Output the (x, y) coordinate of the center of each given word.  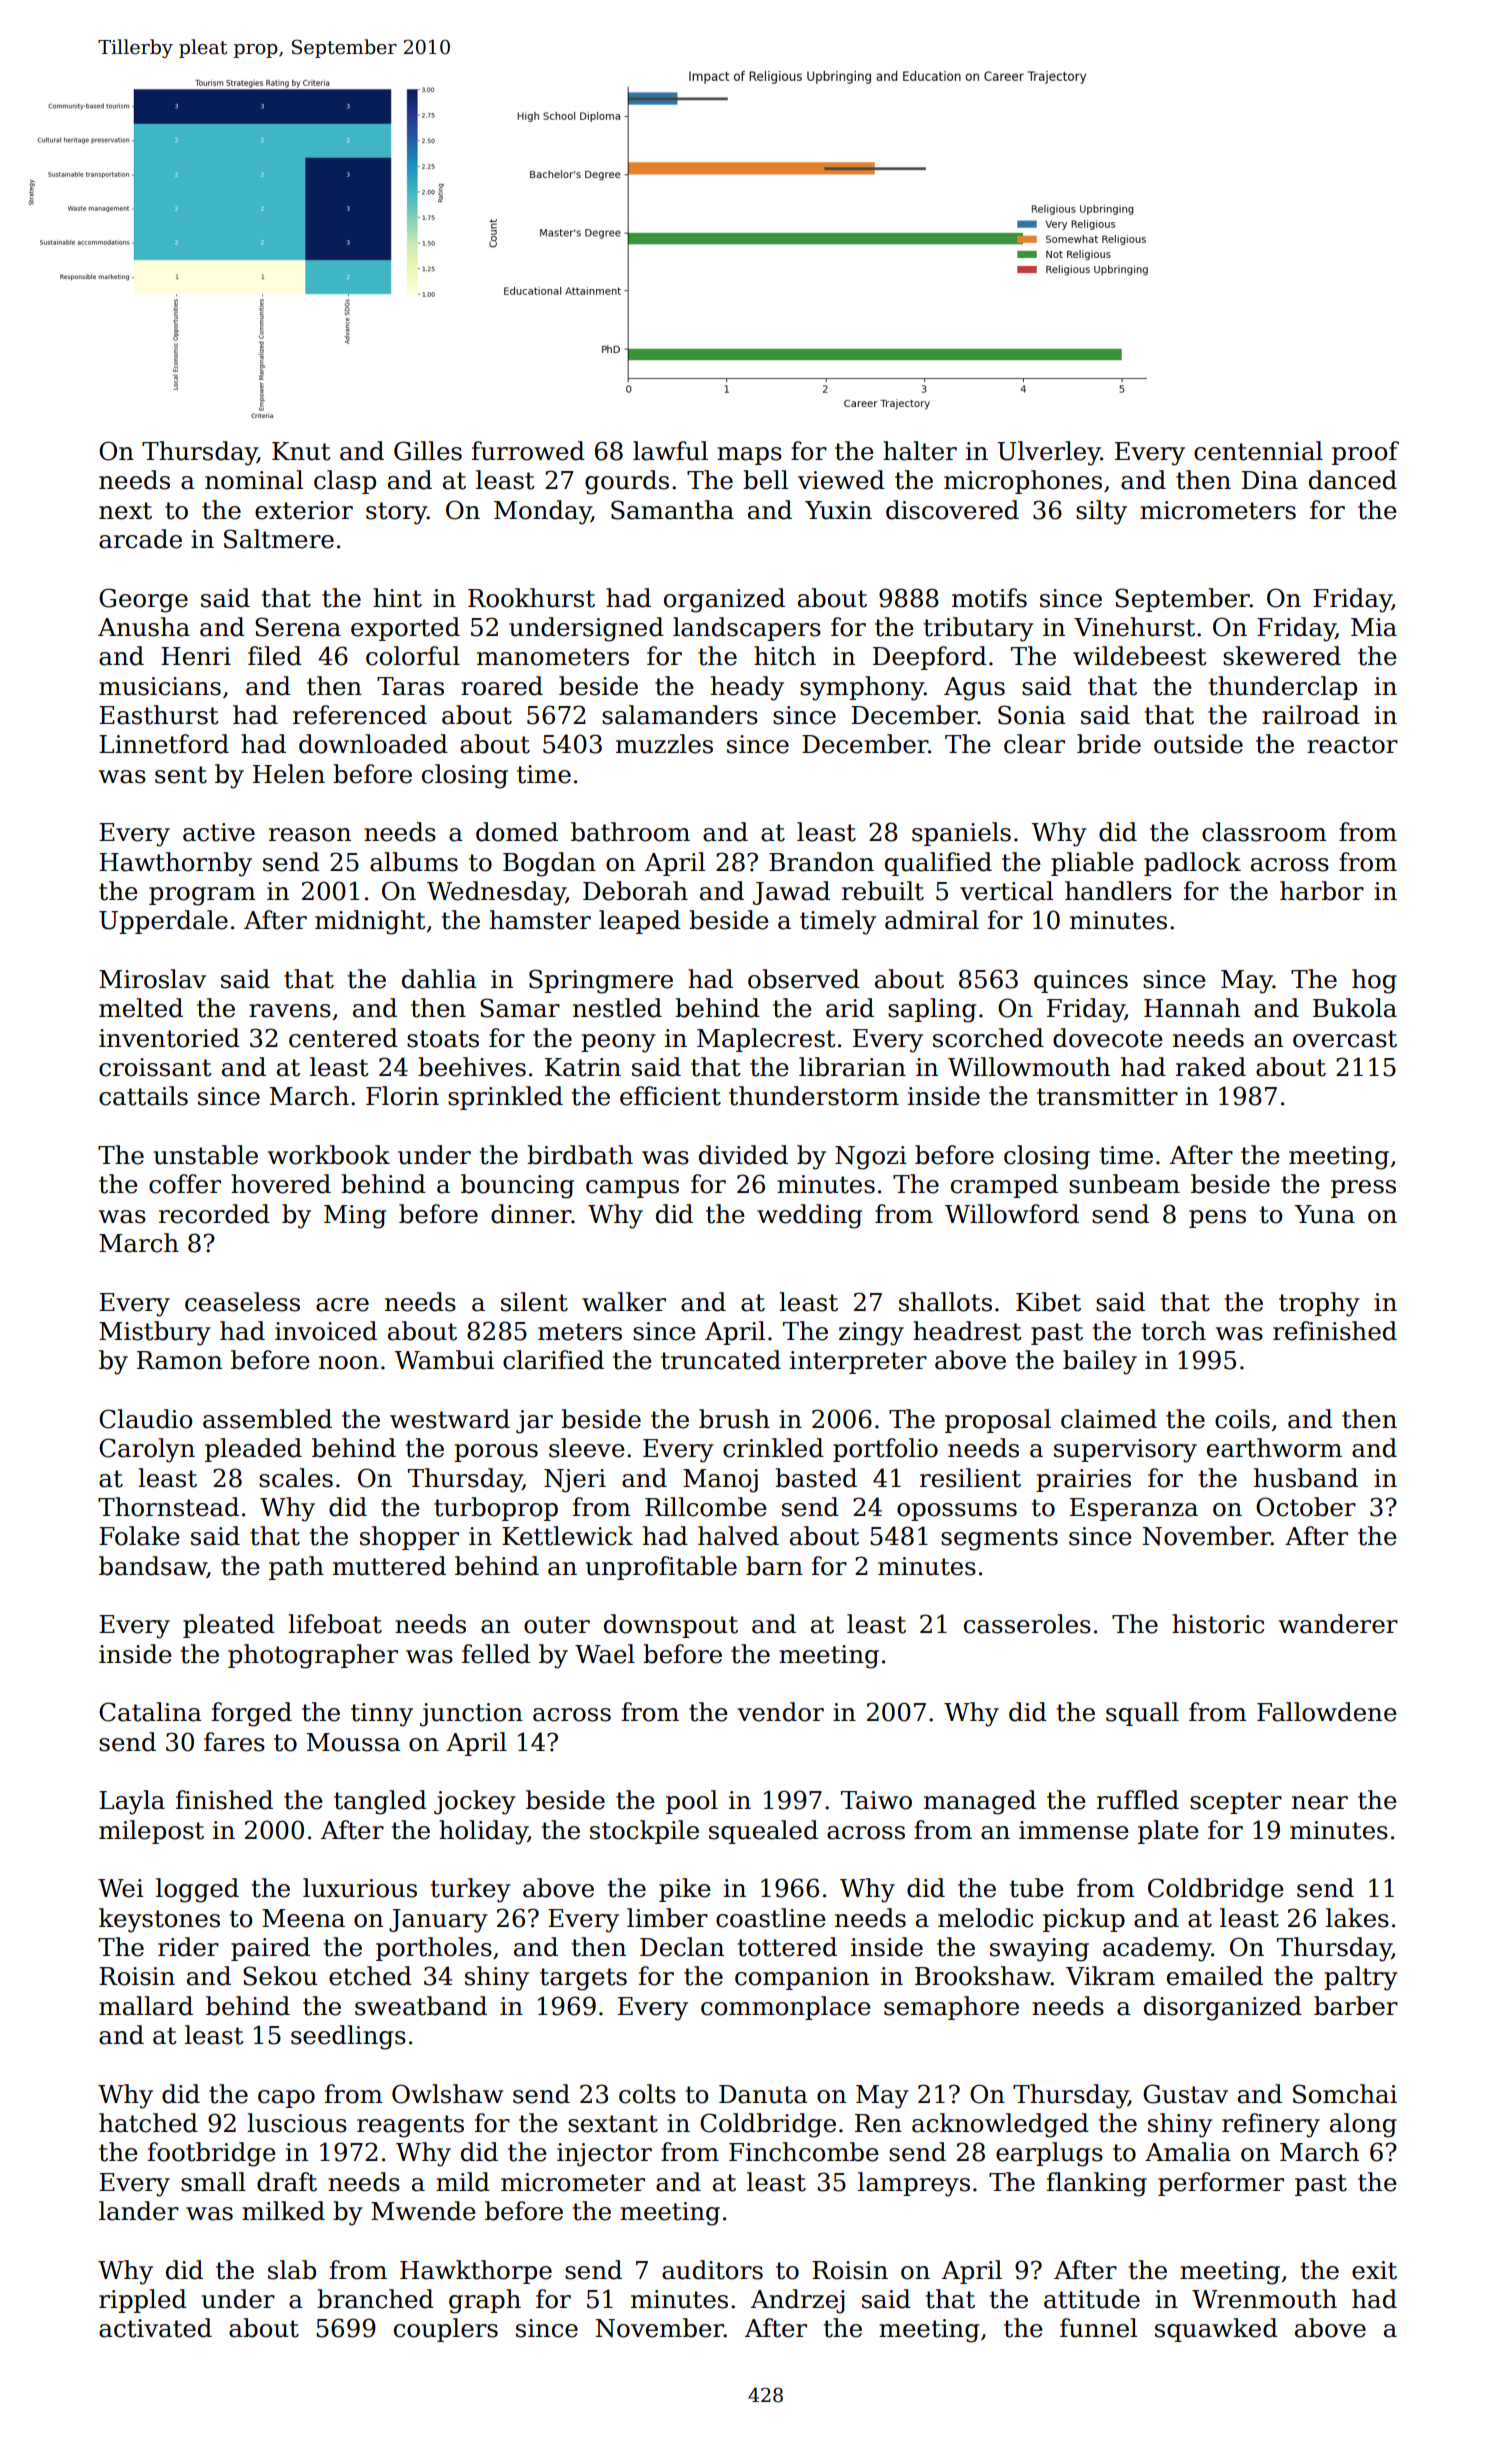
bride (1109, 744)
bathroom (630, 832)
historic (1218, 1624)
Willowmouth (1029, 1067)
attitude (1092, 2299)
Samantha (672, 510)
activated (155, 2328)
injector (604, 2155)
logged (197, 1890)
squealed (763, 1832)
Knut (301, 451)
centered (343, 1038)
